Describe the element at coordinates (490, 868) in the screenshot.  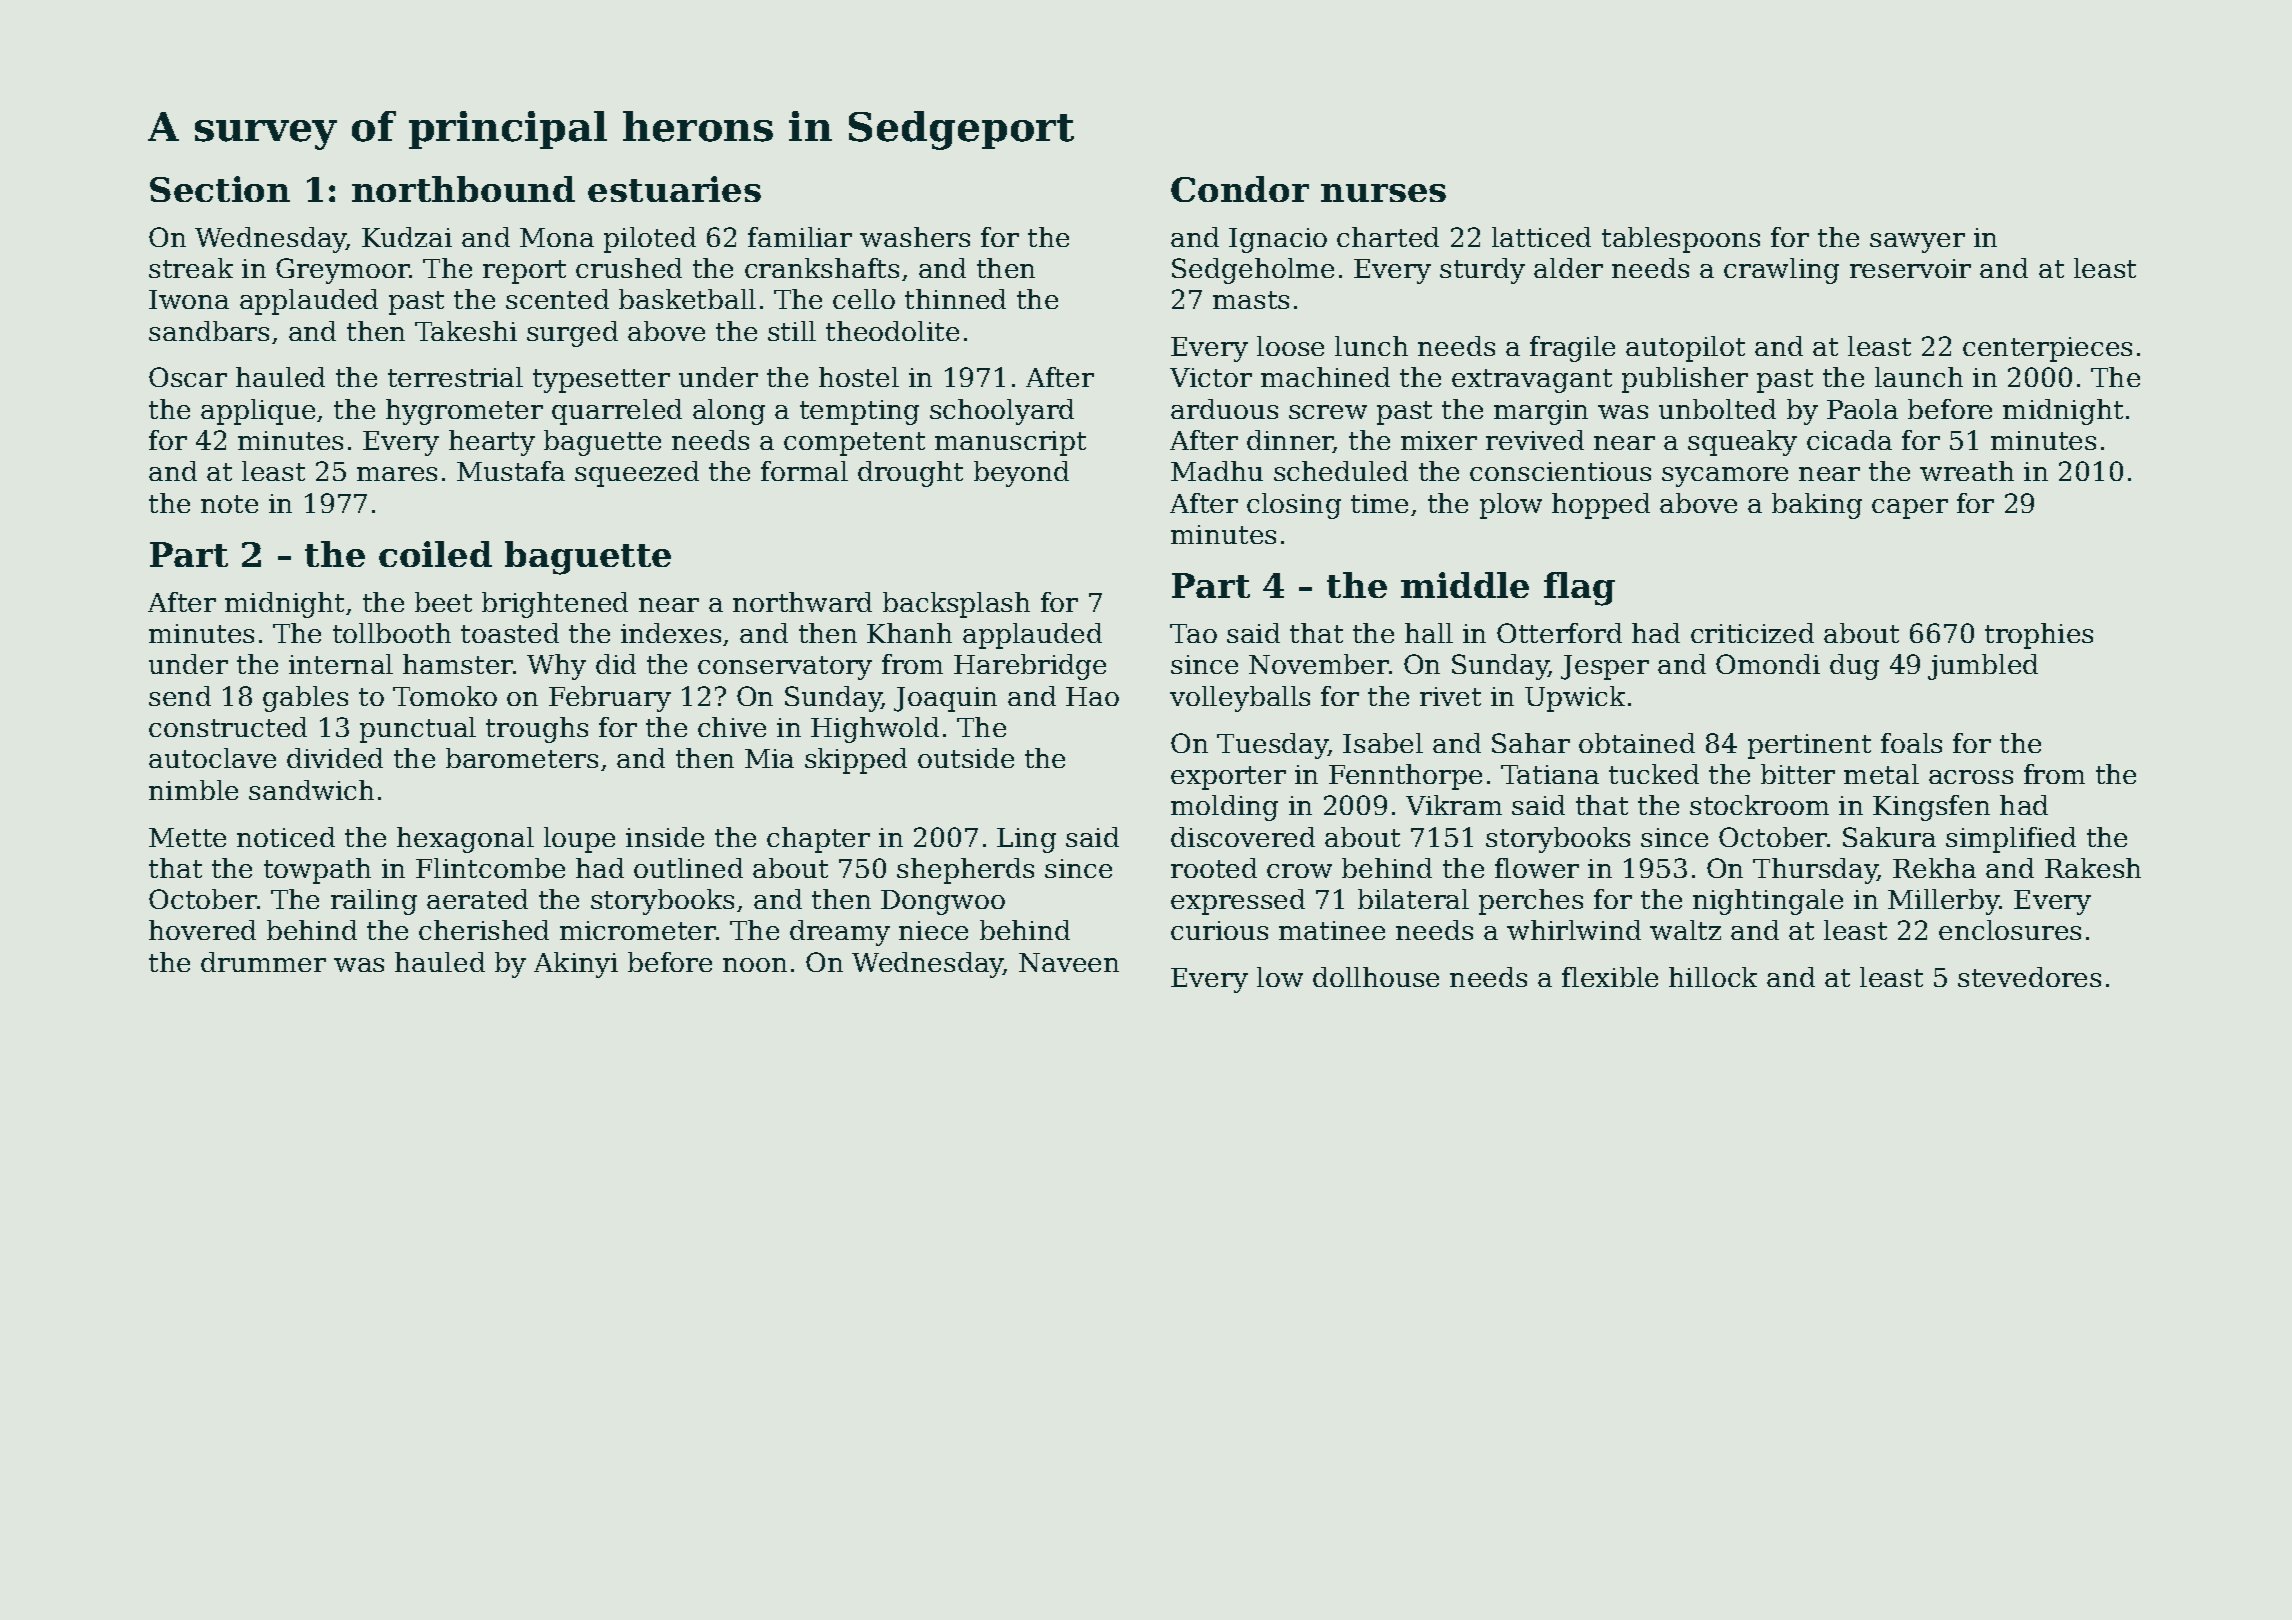
I see `Flintcombe` at that location.
